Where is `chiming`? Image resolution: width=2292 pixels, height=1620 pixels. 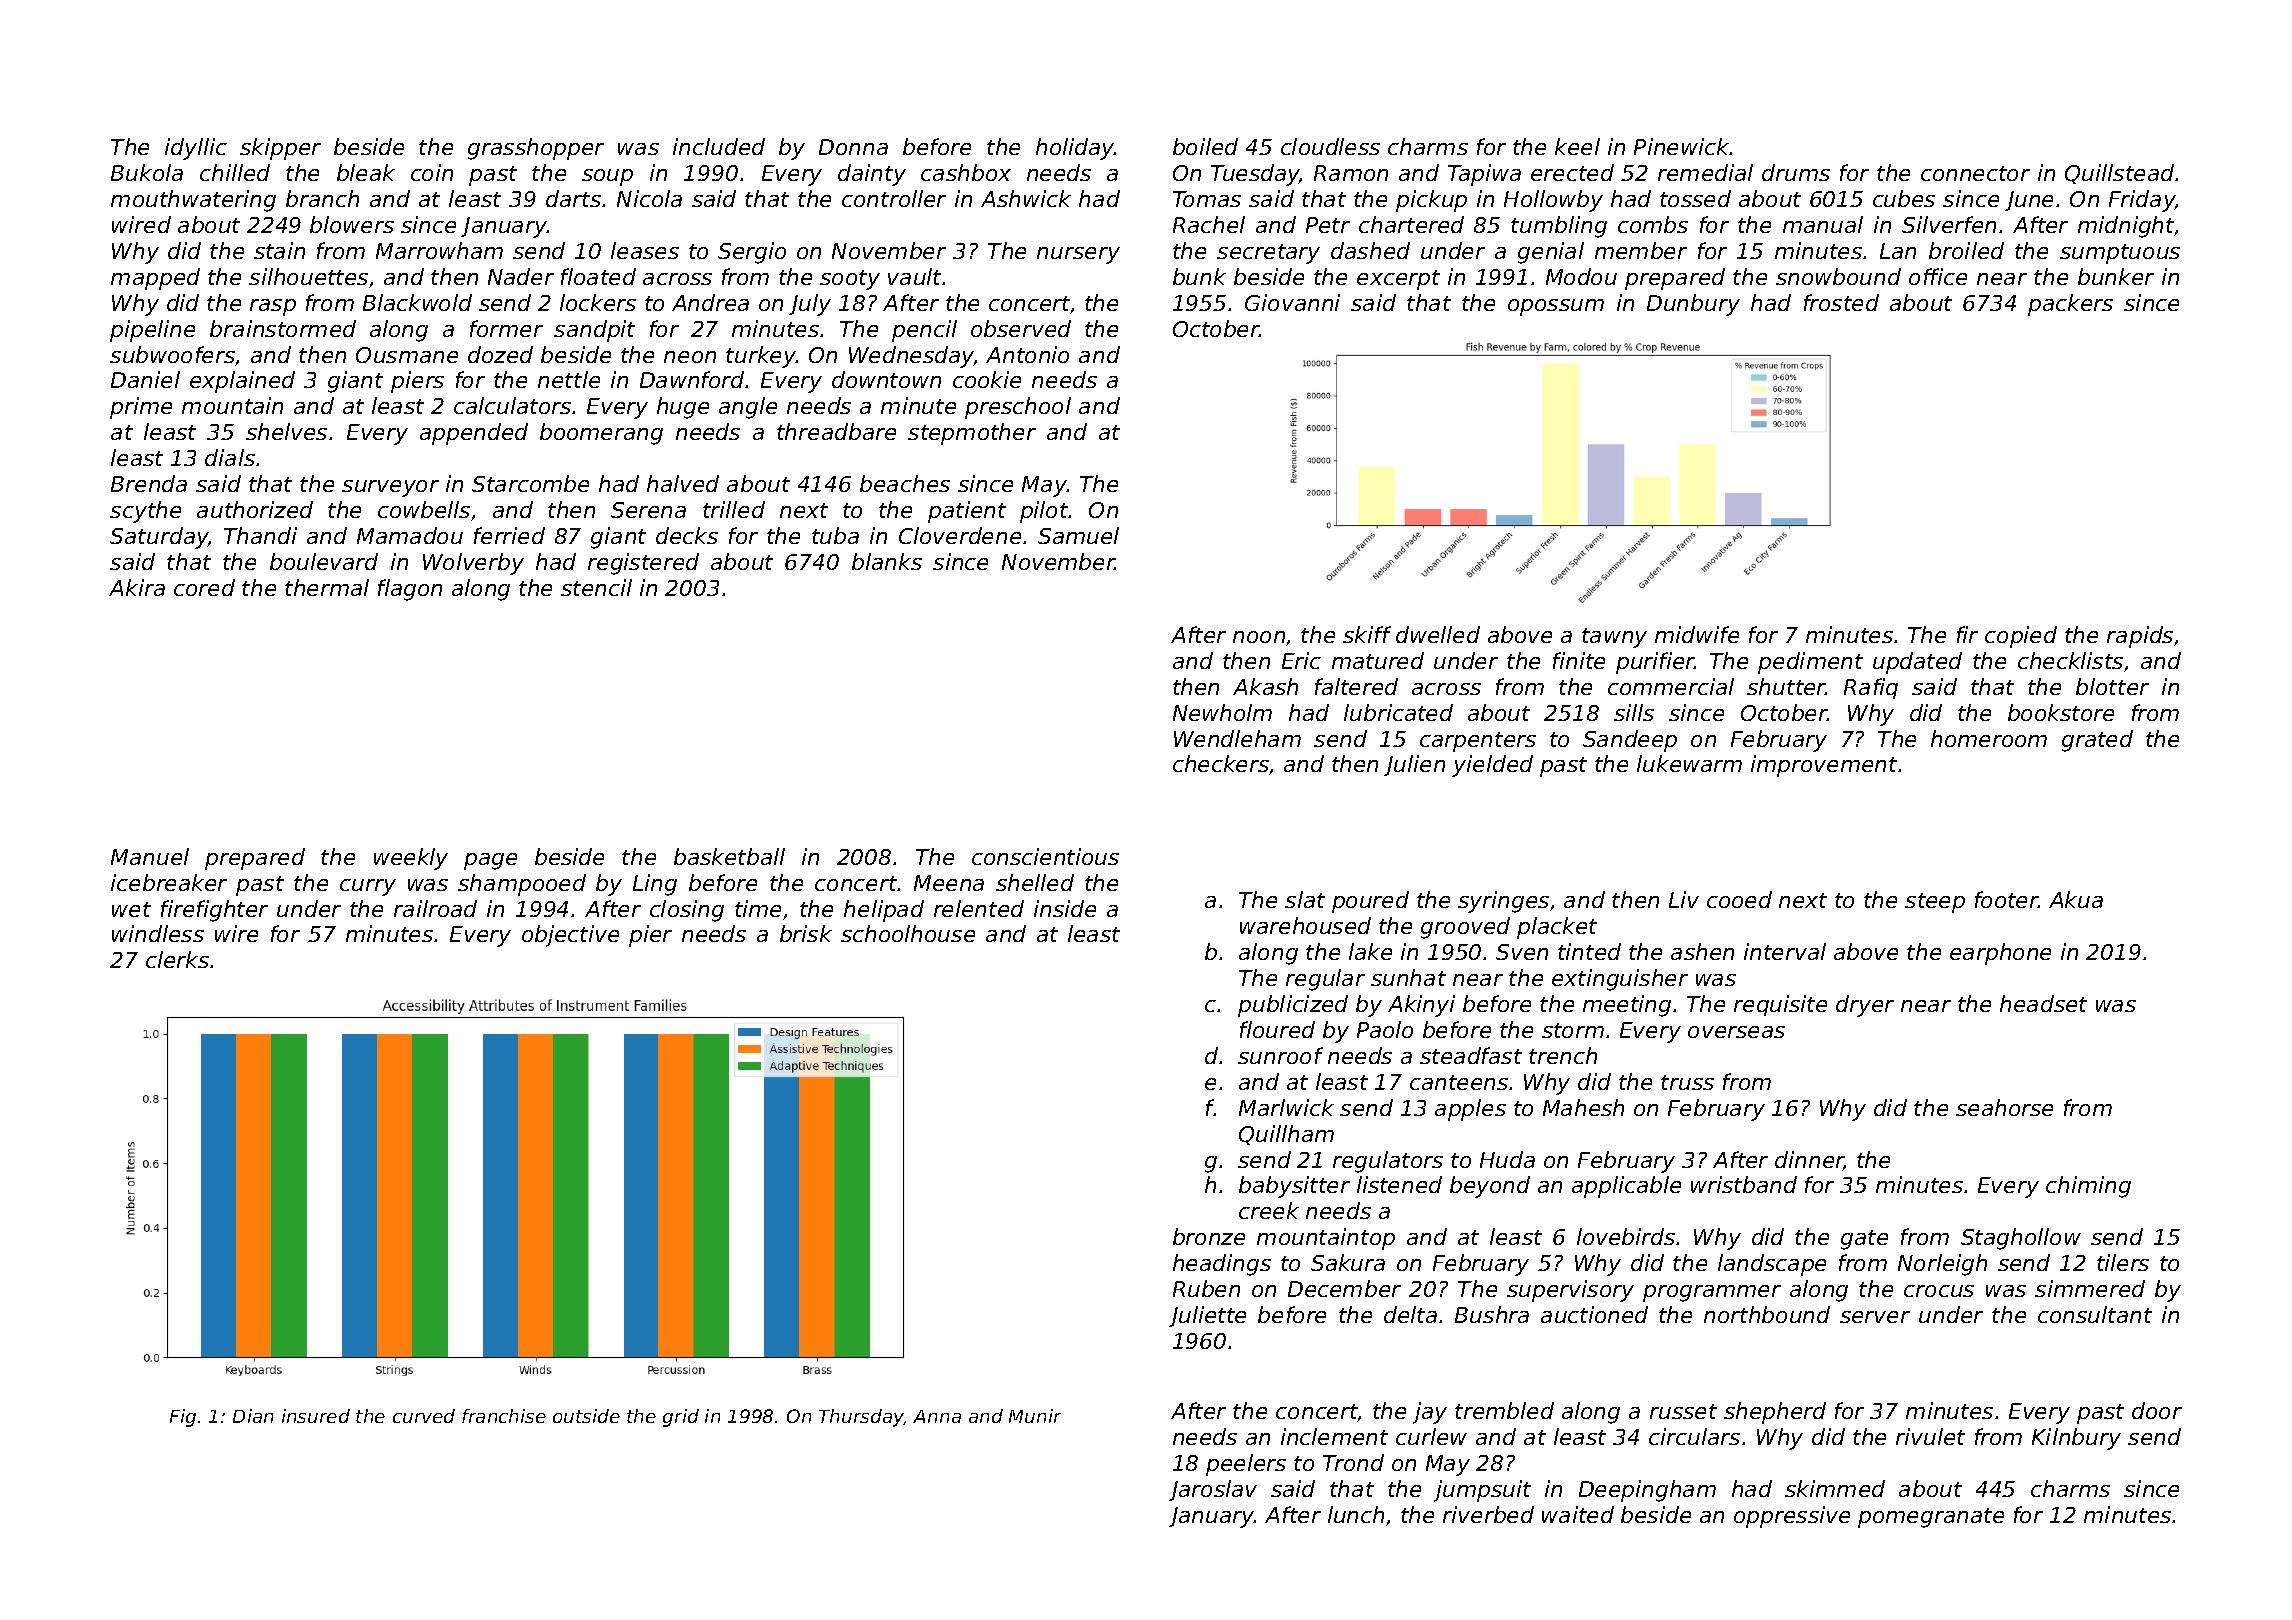
chiming is located at coordinates (2088, 1187).
